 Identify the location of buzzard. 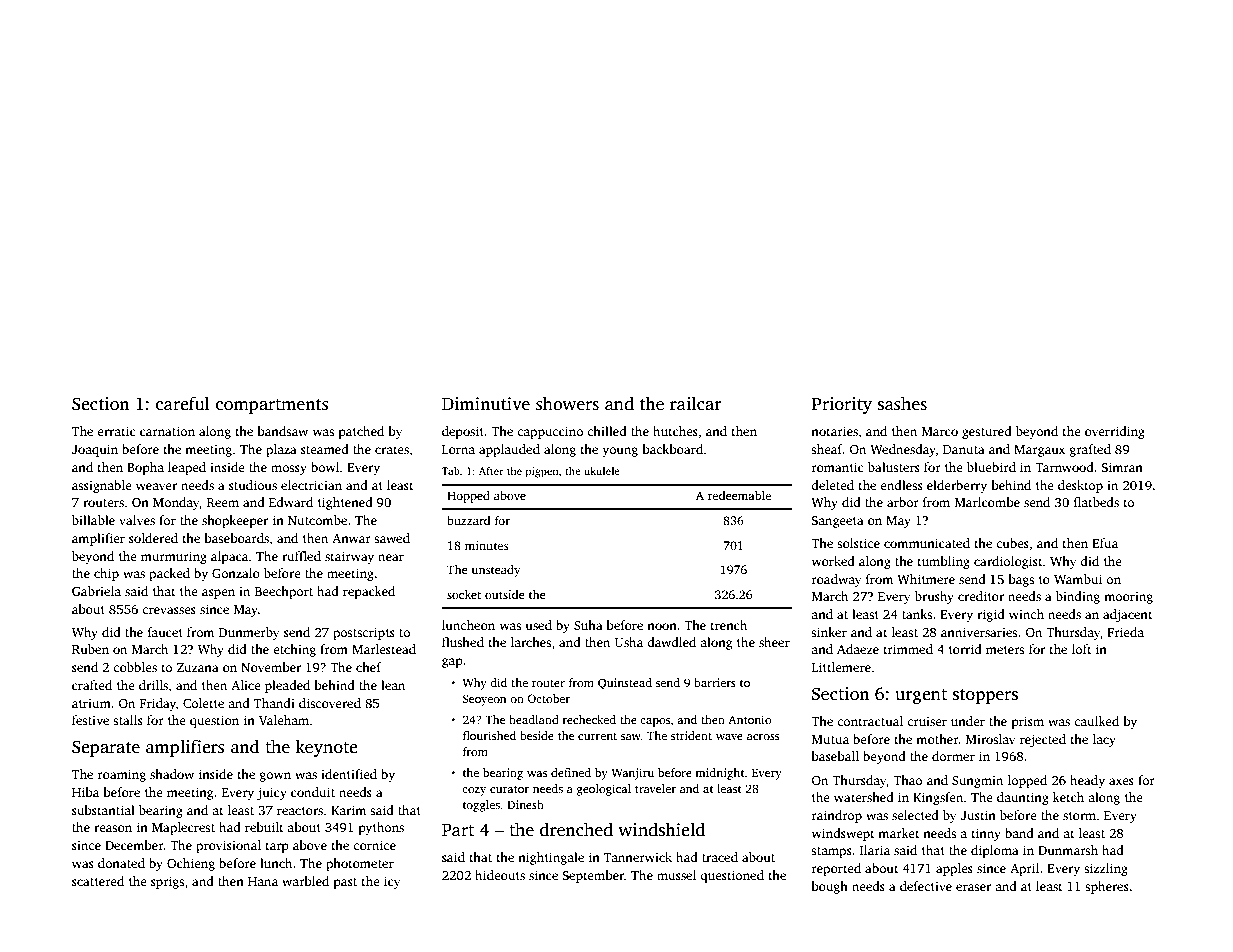
(468, 520).
